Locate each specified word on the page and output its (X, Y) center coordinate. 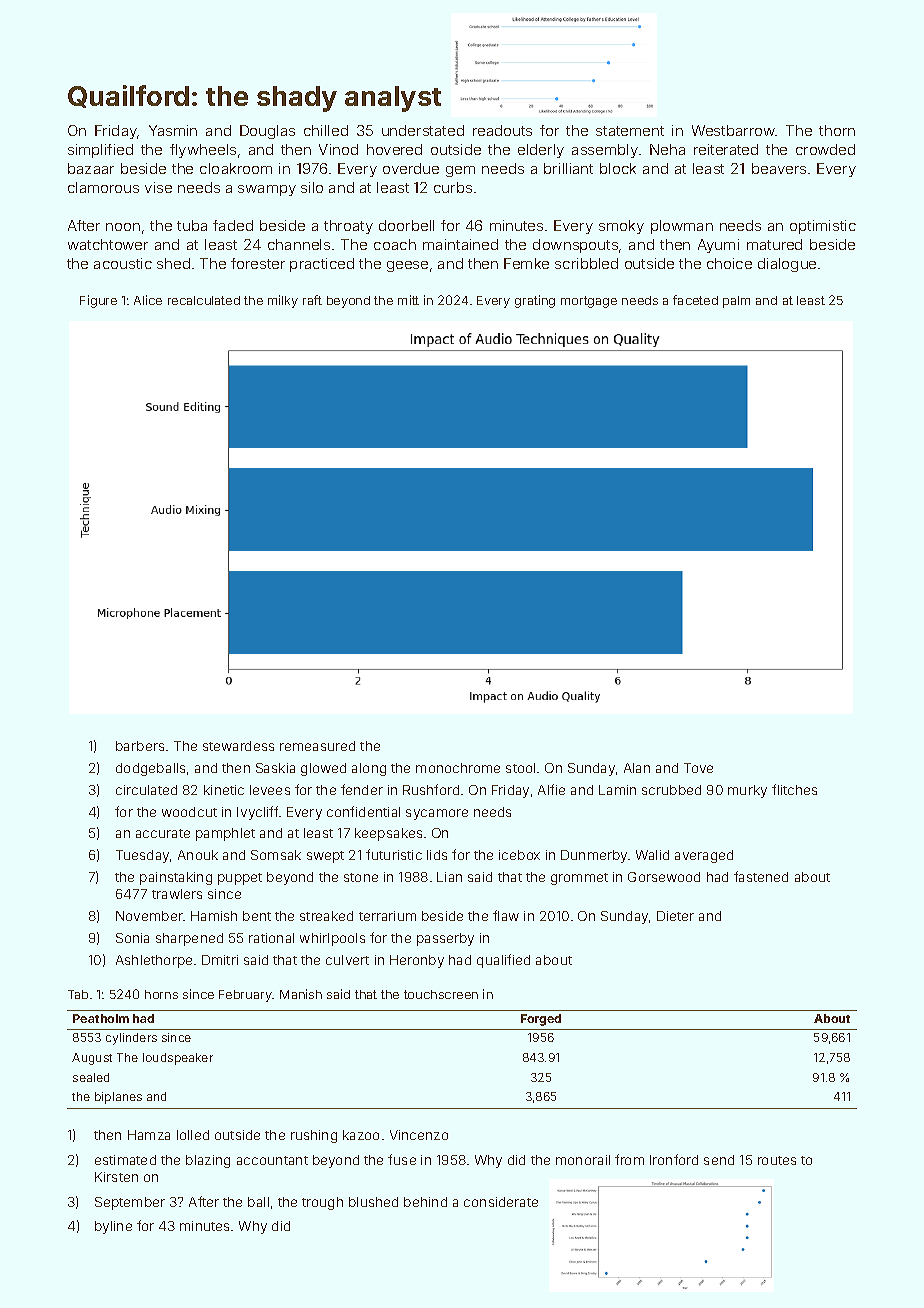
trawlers (177, 894)
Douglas (267, 132)
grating (535, 301)
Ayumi (718, 246)
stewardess (238, 746)
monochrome (458, 768)
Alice (148, 300)
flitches (794, 789)
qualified (503, 961)
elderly (541, 151)
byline (113, 1227)
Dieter (675, 916)
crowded (825, 149)
